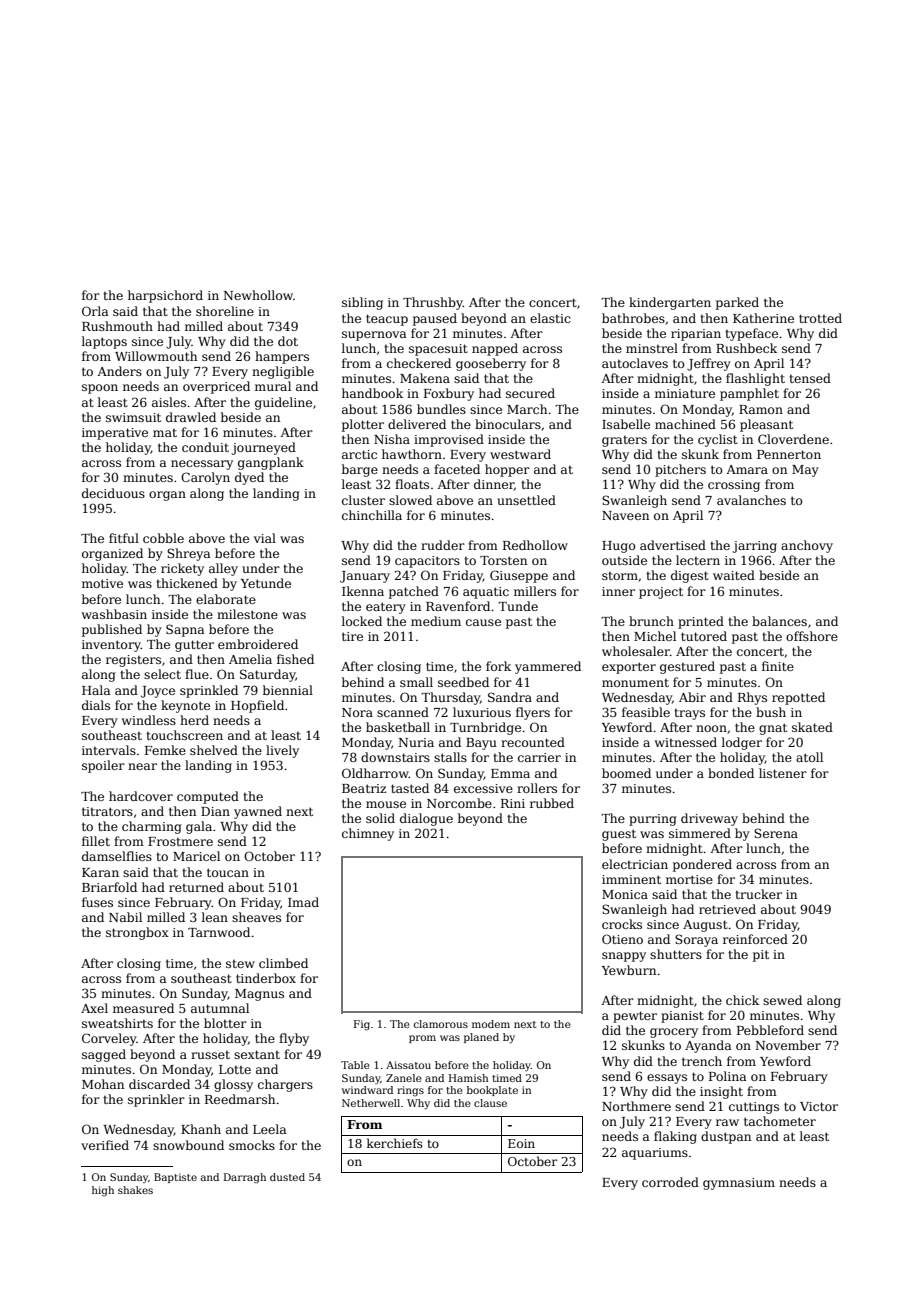  I want to click on harpsichord, so click(165, 296).
